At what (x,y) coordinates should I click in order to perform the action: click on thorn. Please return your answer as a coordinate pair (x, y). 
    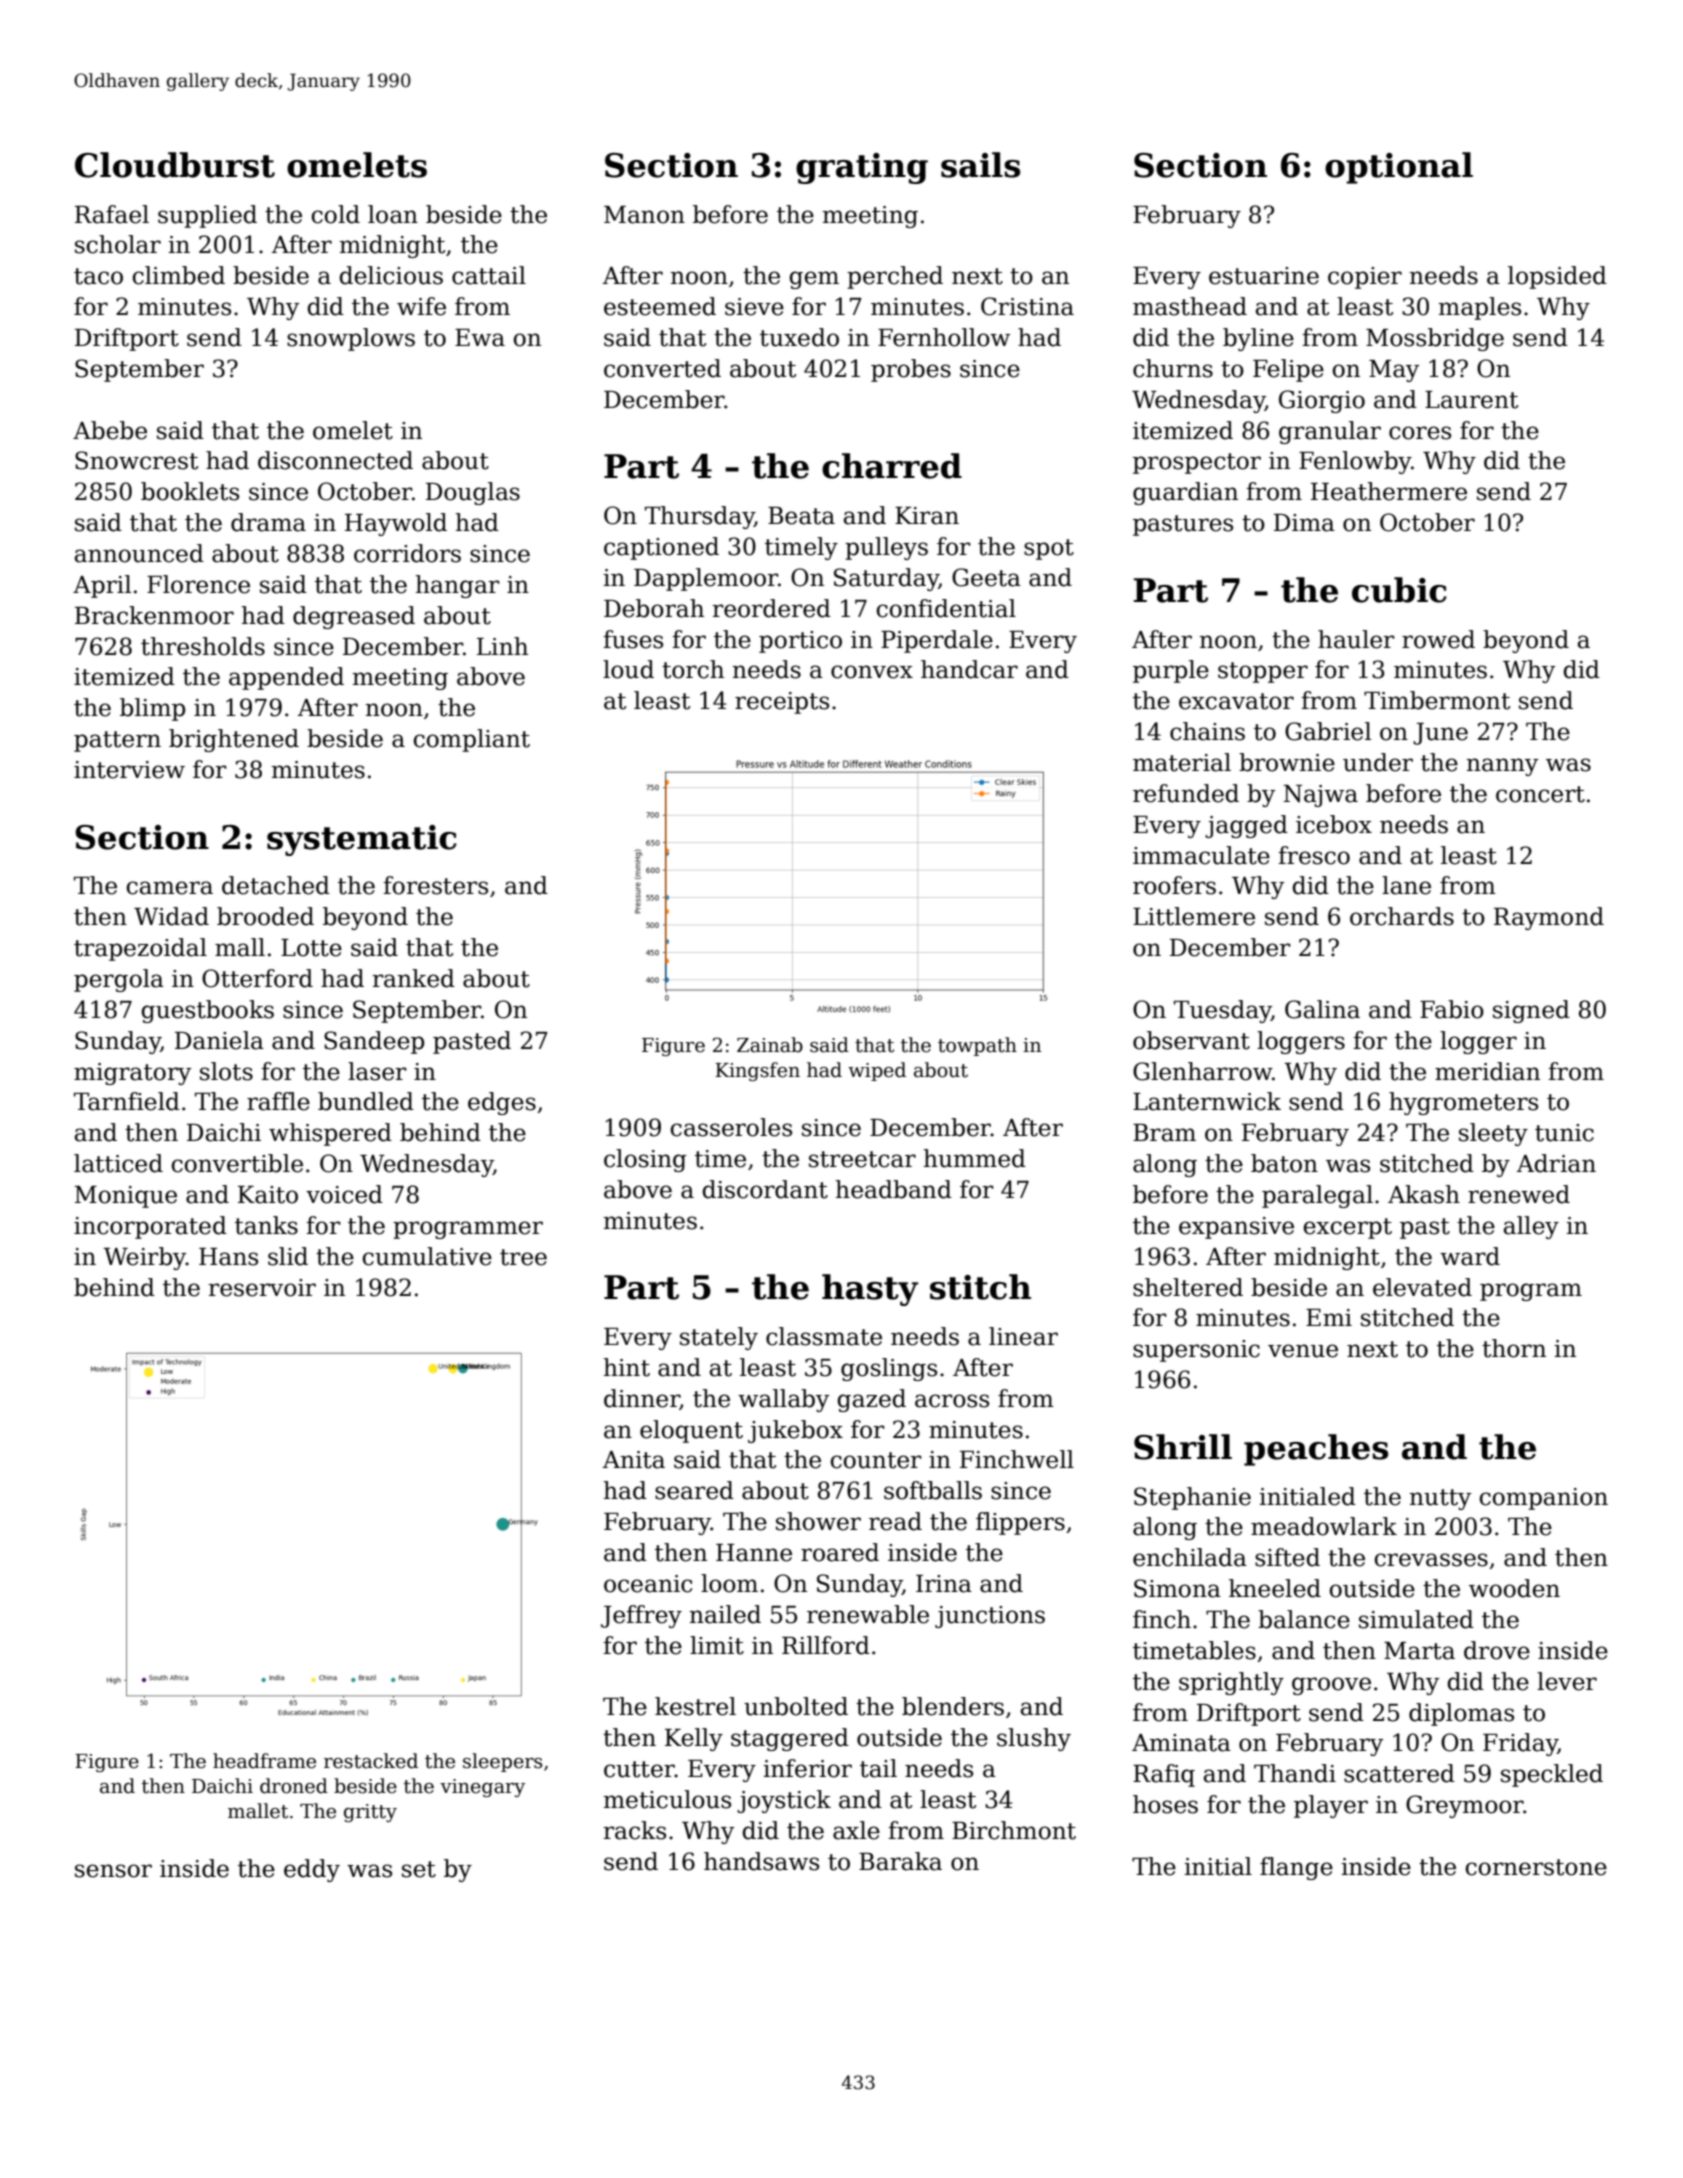
    Looking at the image, I should click on (1514, 1348).
